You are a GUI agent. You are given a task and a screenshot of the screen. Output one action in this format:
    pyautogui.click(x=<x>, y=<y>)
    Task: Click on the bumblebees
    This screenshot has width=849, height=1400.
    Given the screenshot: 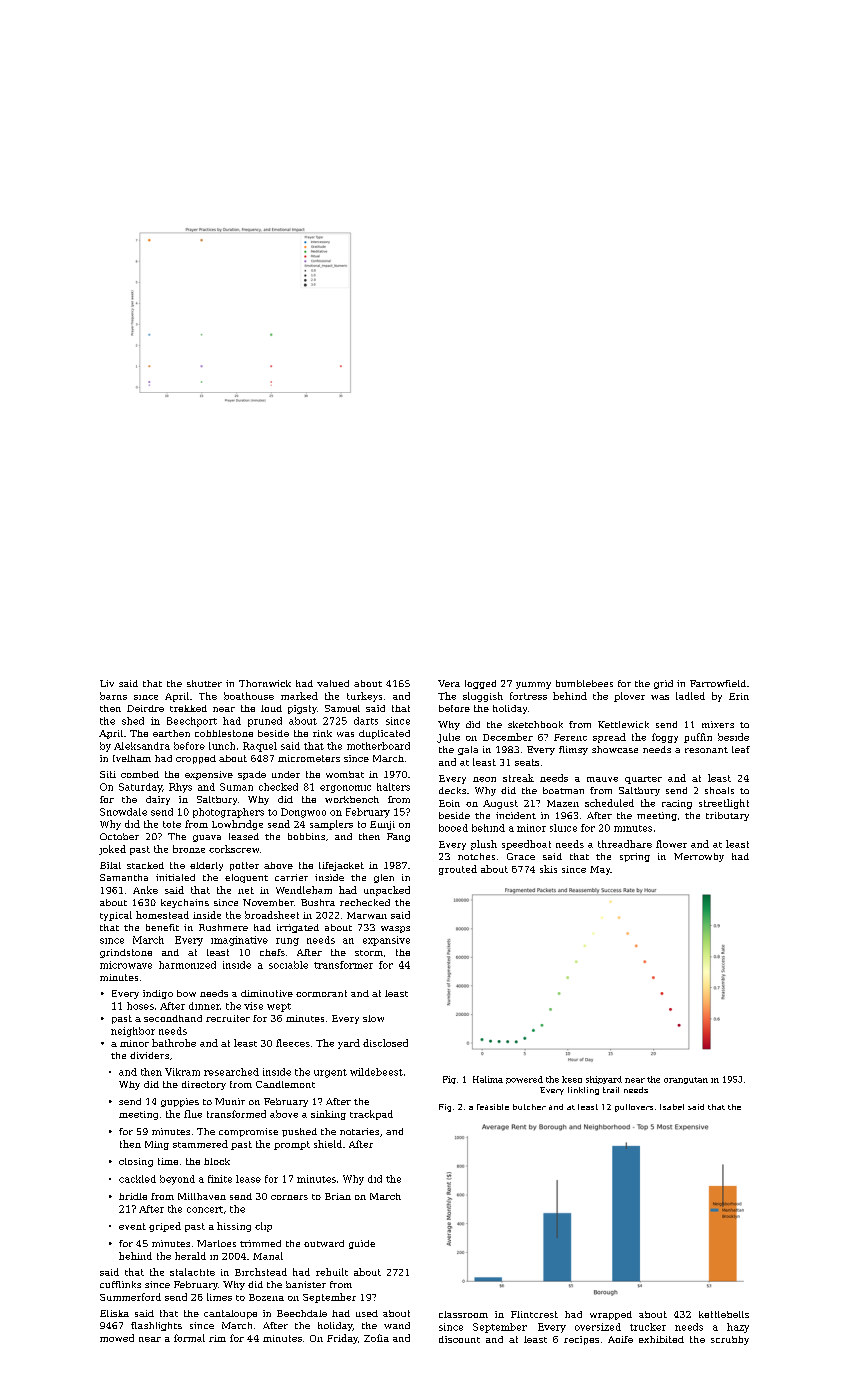 What is the action you would take?
    pyautogui.click(x=584, y=683)
